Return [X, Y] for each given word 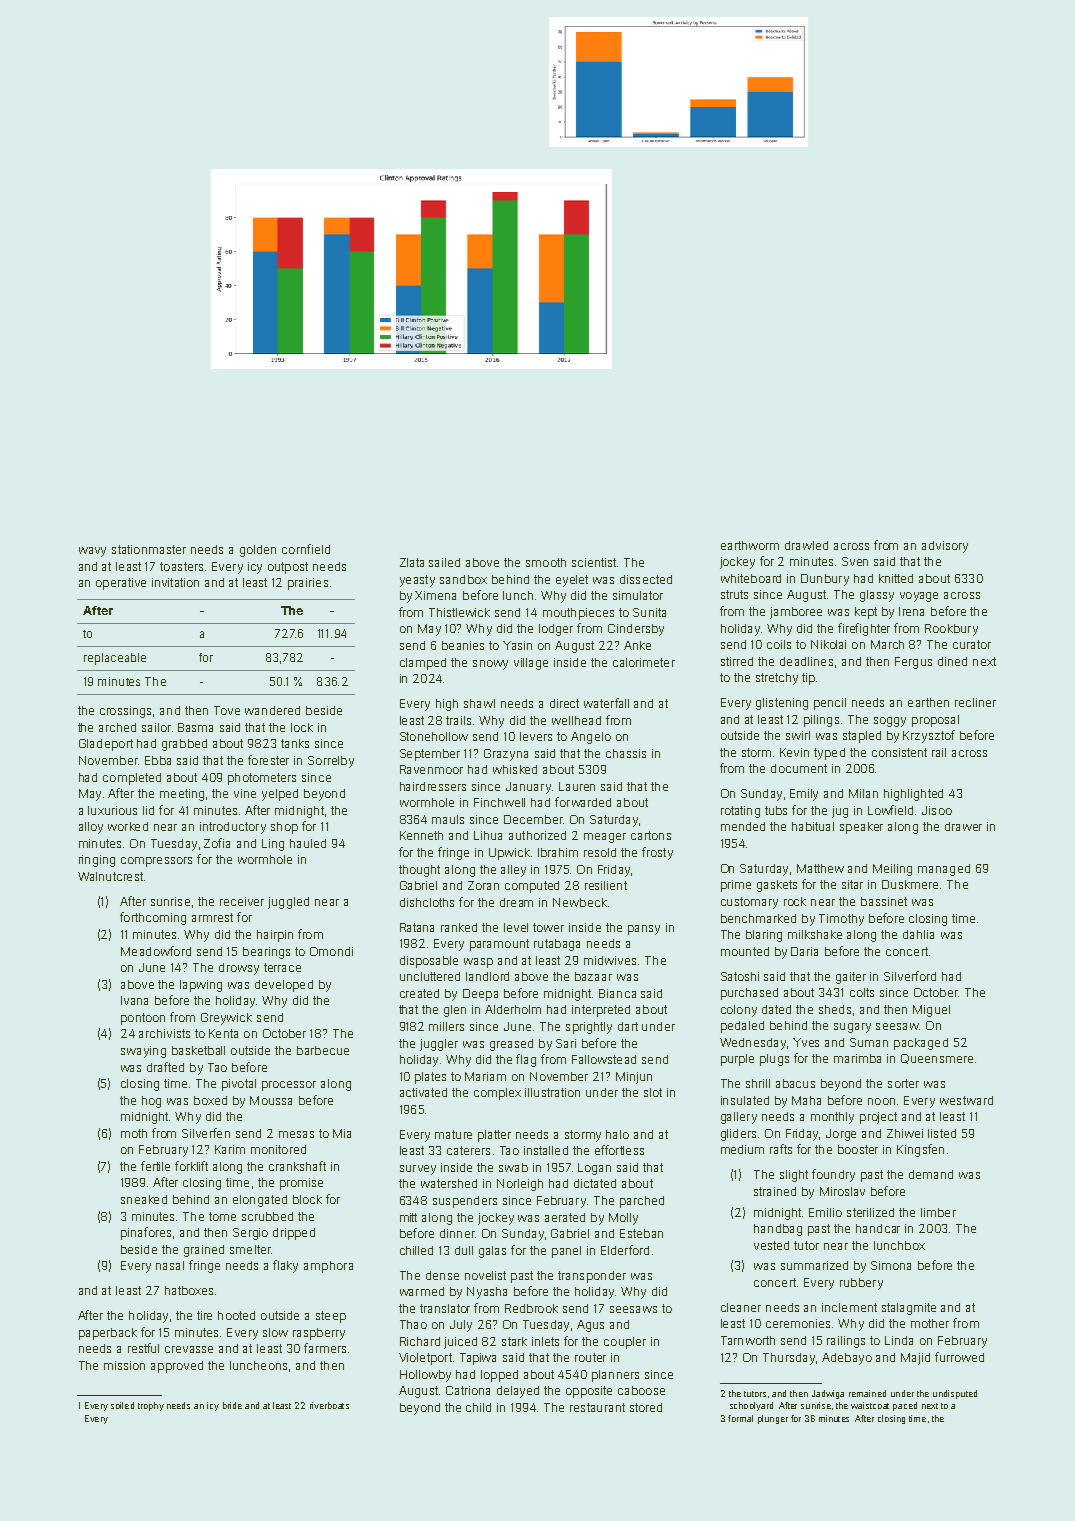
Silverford [910, 976]
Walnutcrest [110, 876]
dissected [646, 579]
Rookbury [951, 630]
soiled [122, 1405]
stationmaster [149, 549]
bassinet [884, 901]
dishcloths [427, 902]
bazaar [593, 976]
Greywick [226, 1019]
